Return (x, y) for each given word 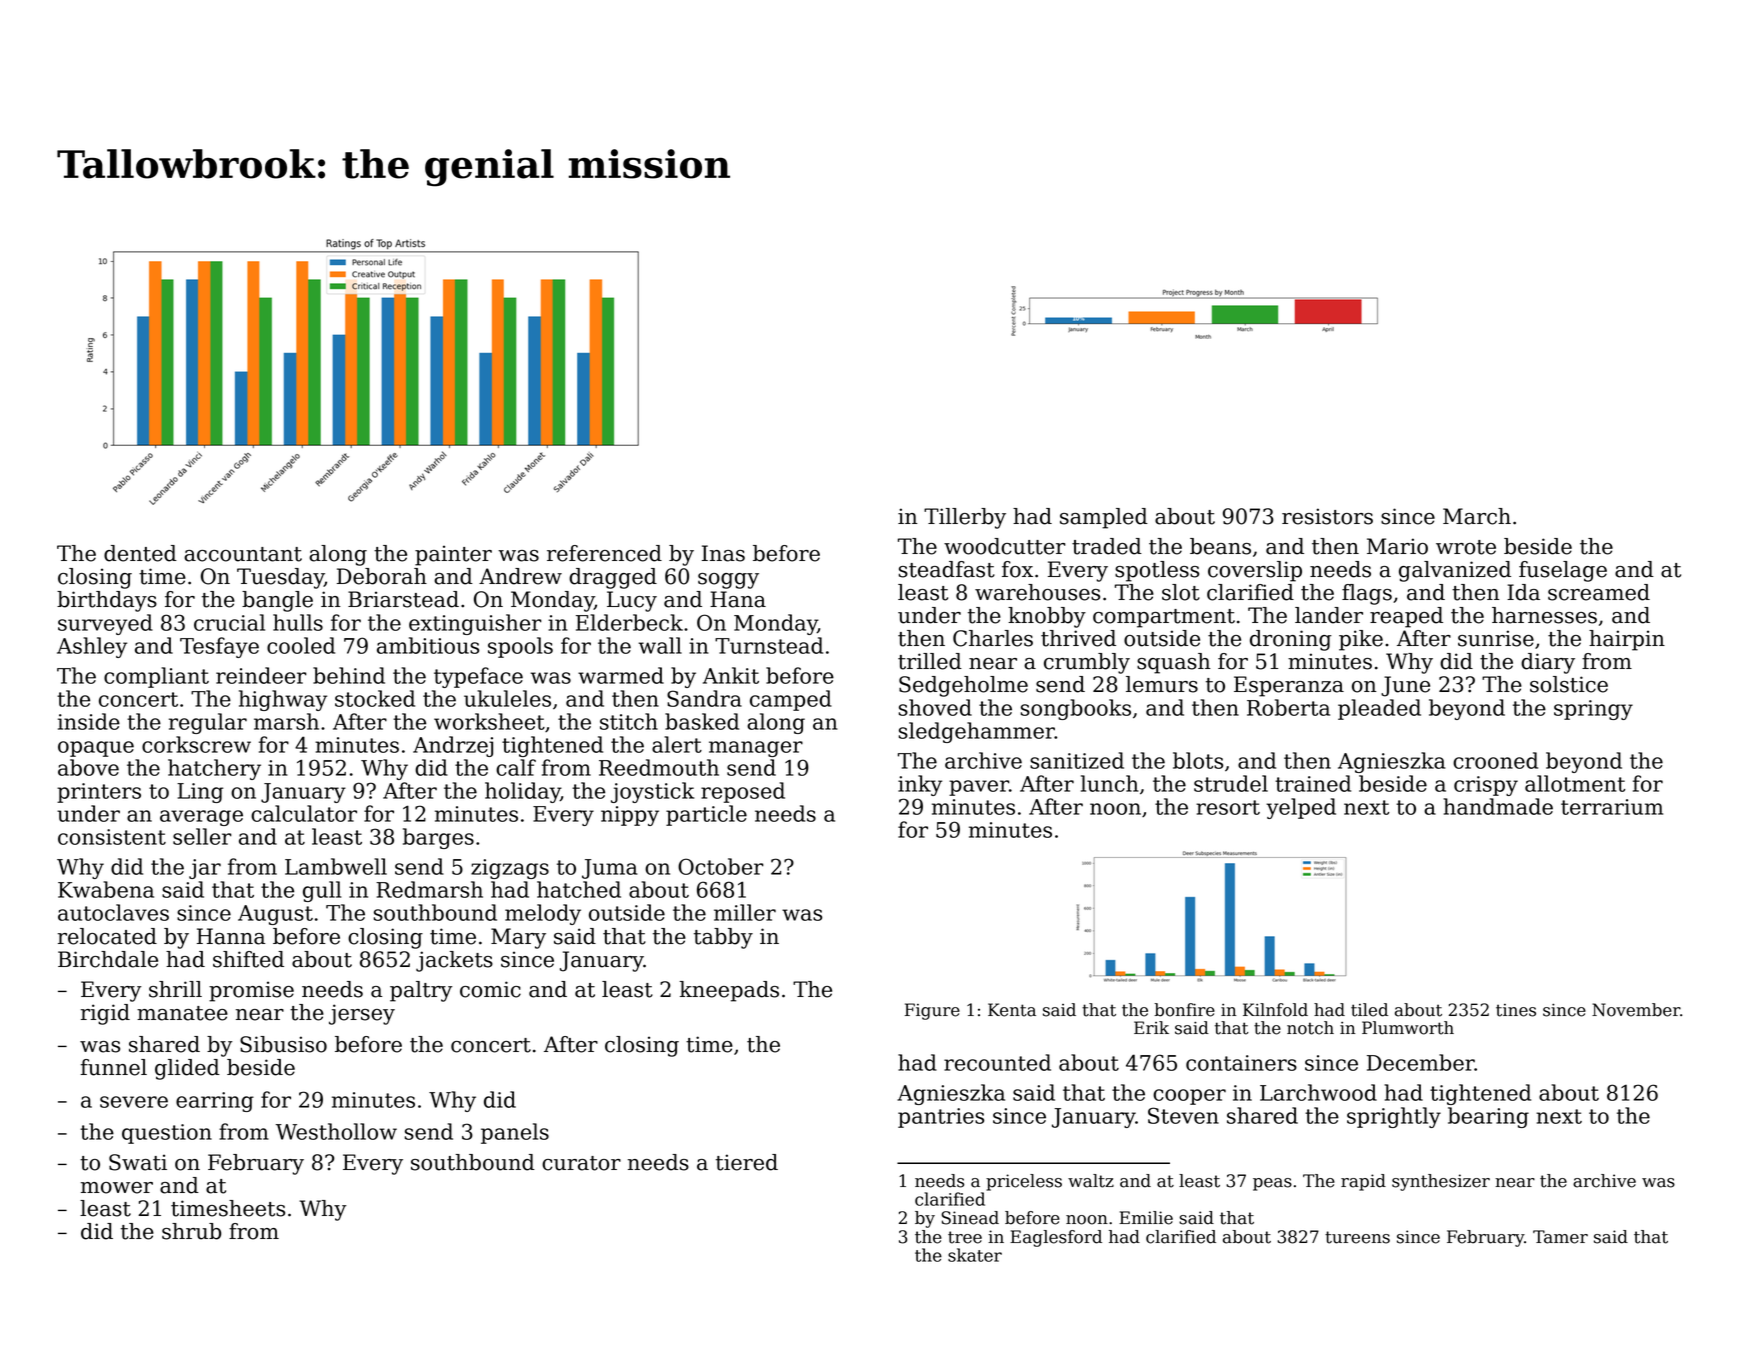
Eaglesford (1056, 1238)
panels (515, 1133)
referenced (604, 553)
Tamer (1560, 1237)
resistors (1327, 516)
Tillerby (965, 518)
